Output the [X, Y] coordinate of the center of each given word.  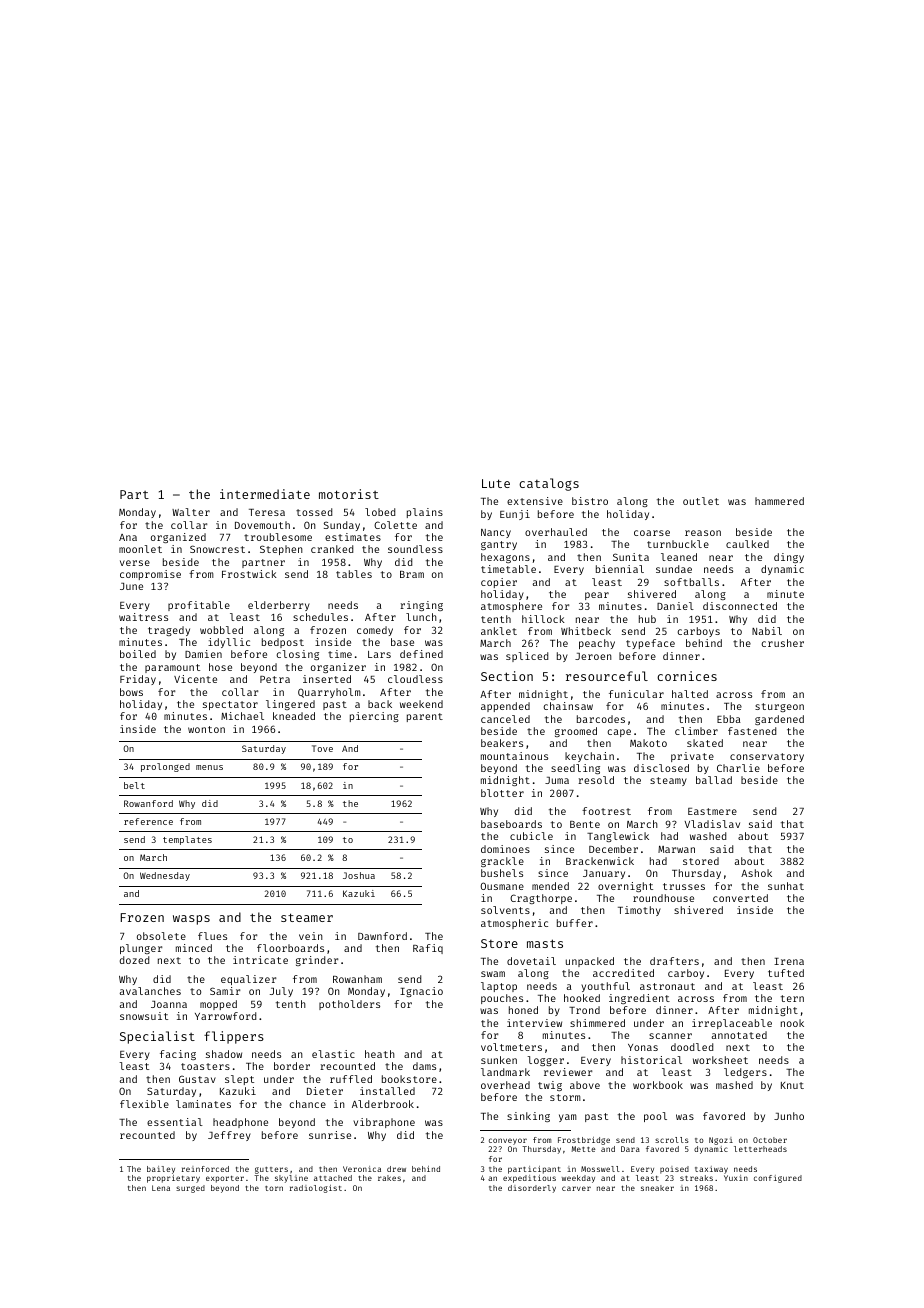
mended [550, 886]
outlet [701, 501]
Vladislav [712, 824]
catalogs [549, 484]
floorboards [290, 948]
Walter [191, 512]
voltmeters [511, 1047]
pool [655, 1117]
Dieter [325, 1091]
